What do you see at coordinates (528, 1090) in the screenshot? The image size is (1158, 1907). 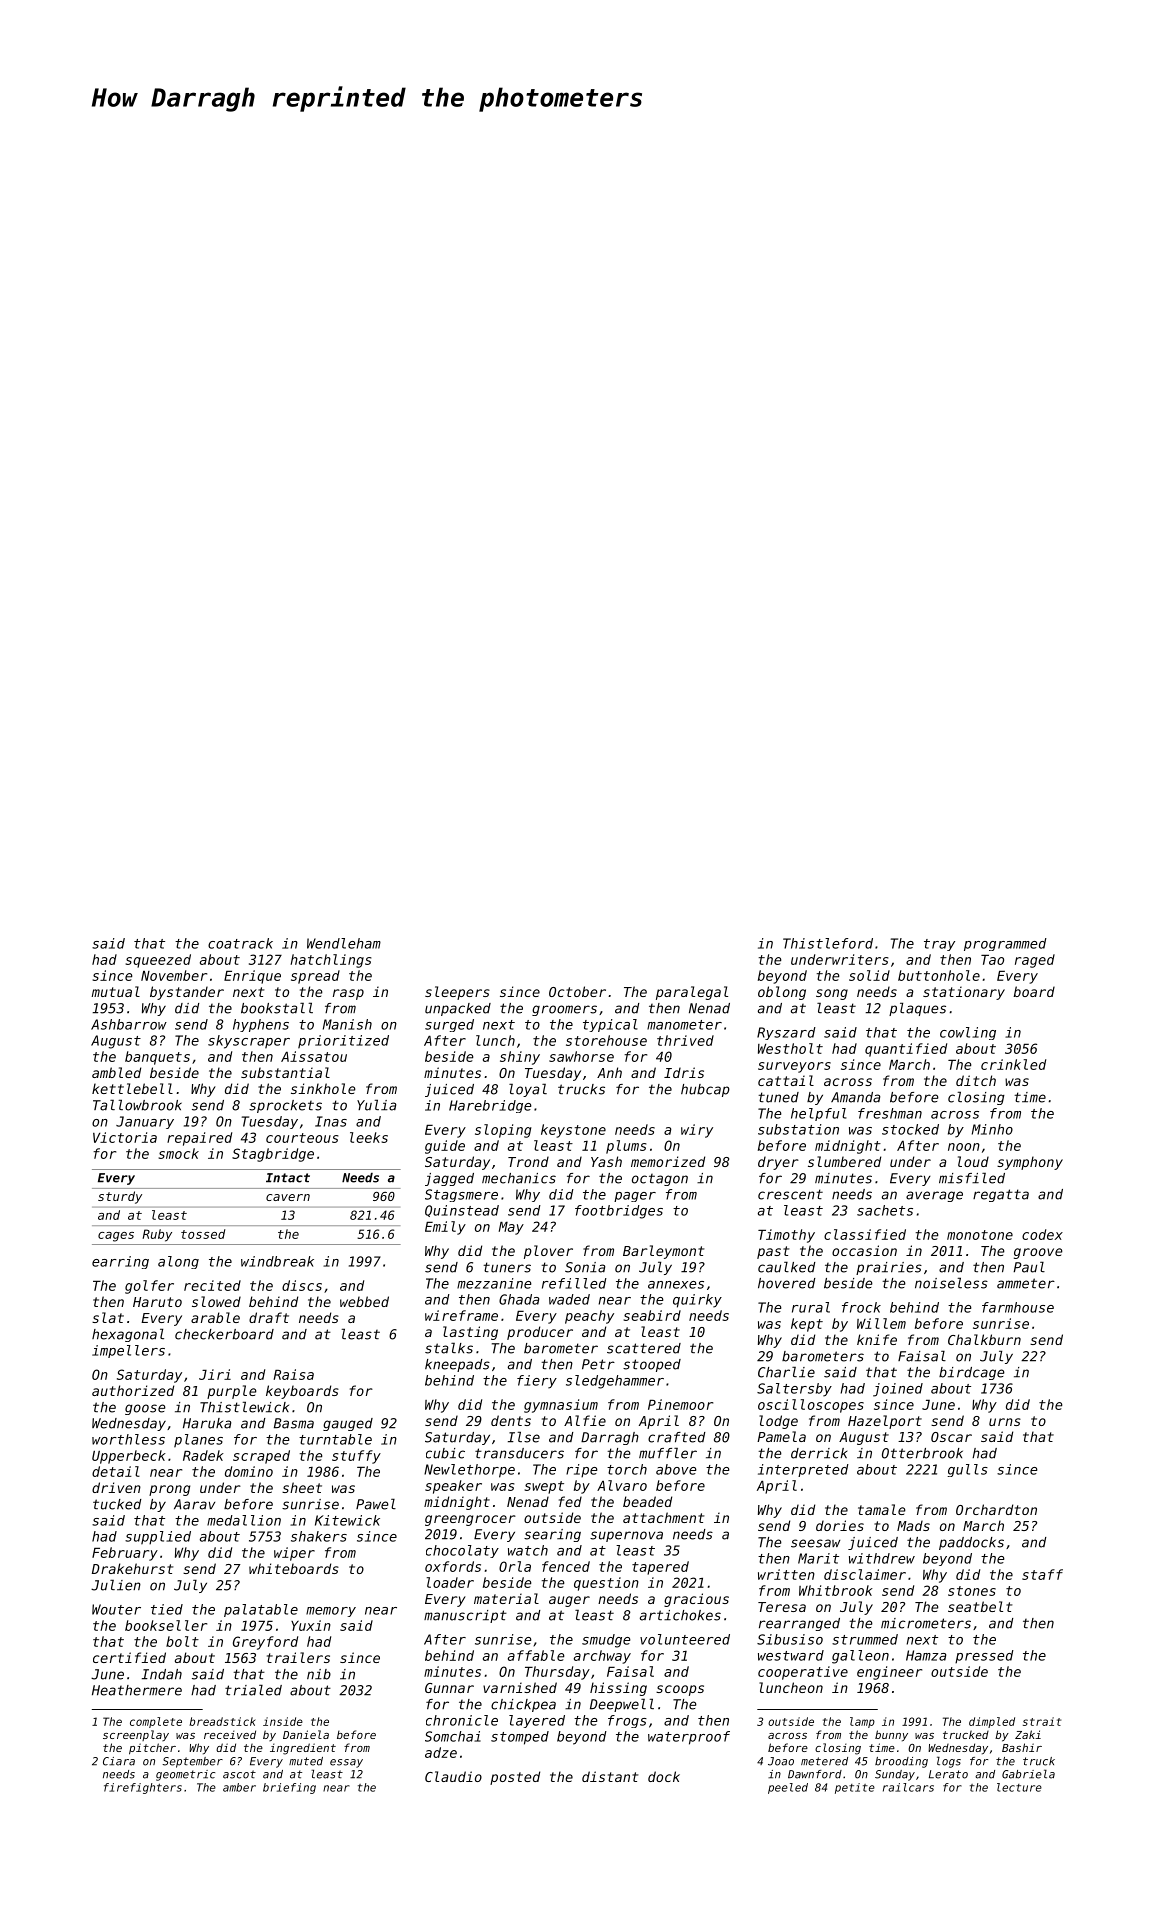 I see `loyal` at bounding box center [528, 1090].
